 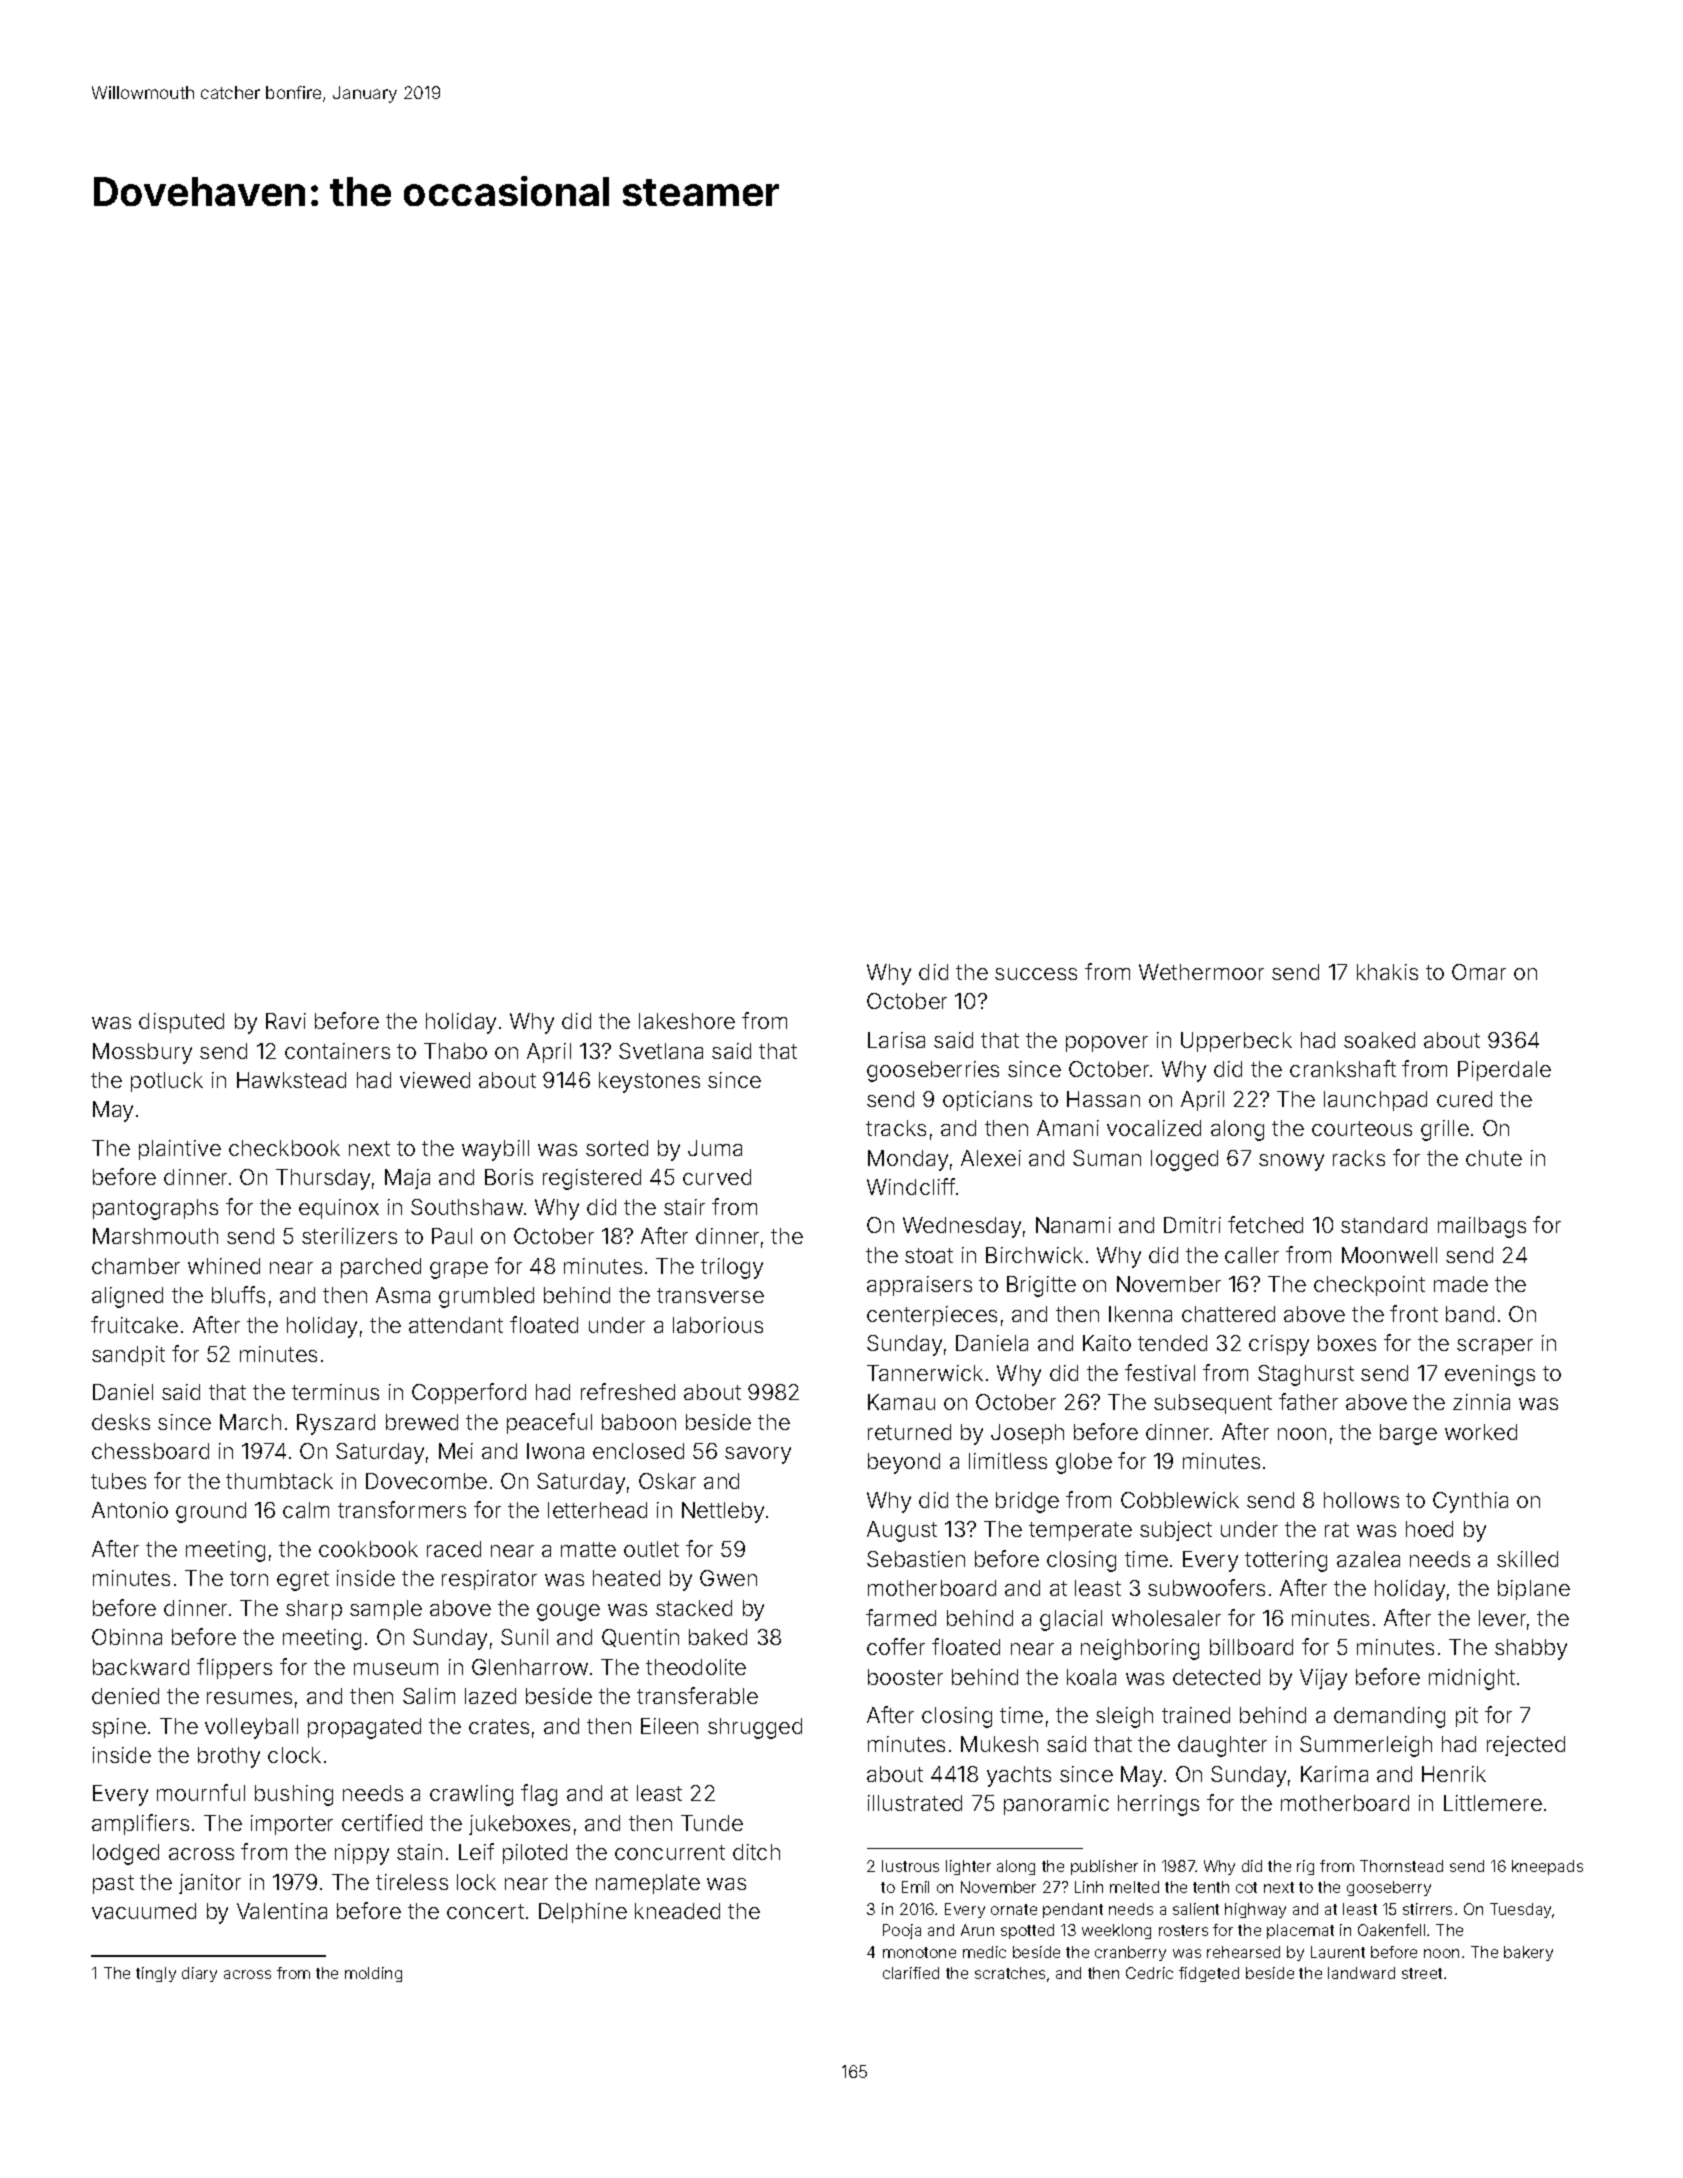 What do you see at coordinates (156, 1974) in the screenshot?
I see `tingly` at bounding box center [156, 1974].
